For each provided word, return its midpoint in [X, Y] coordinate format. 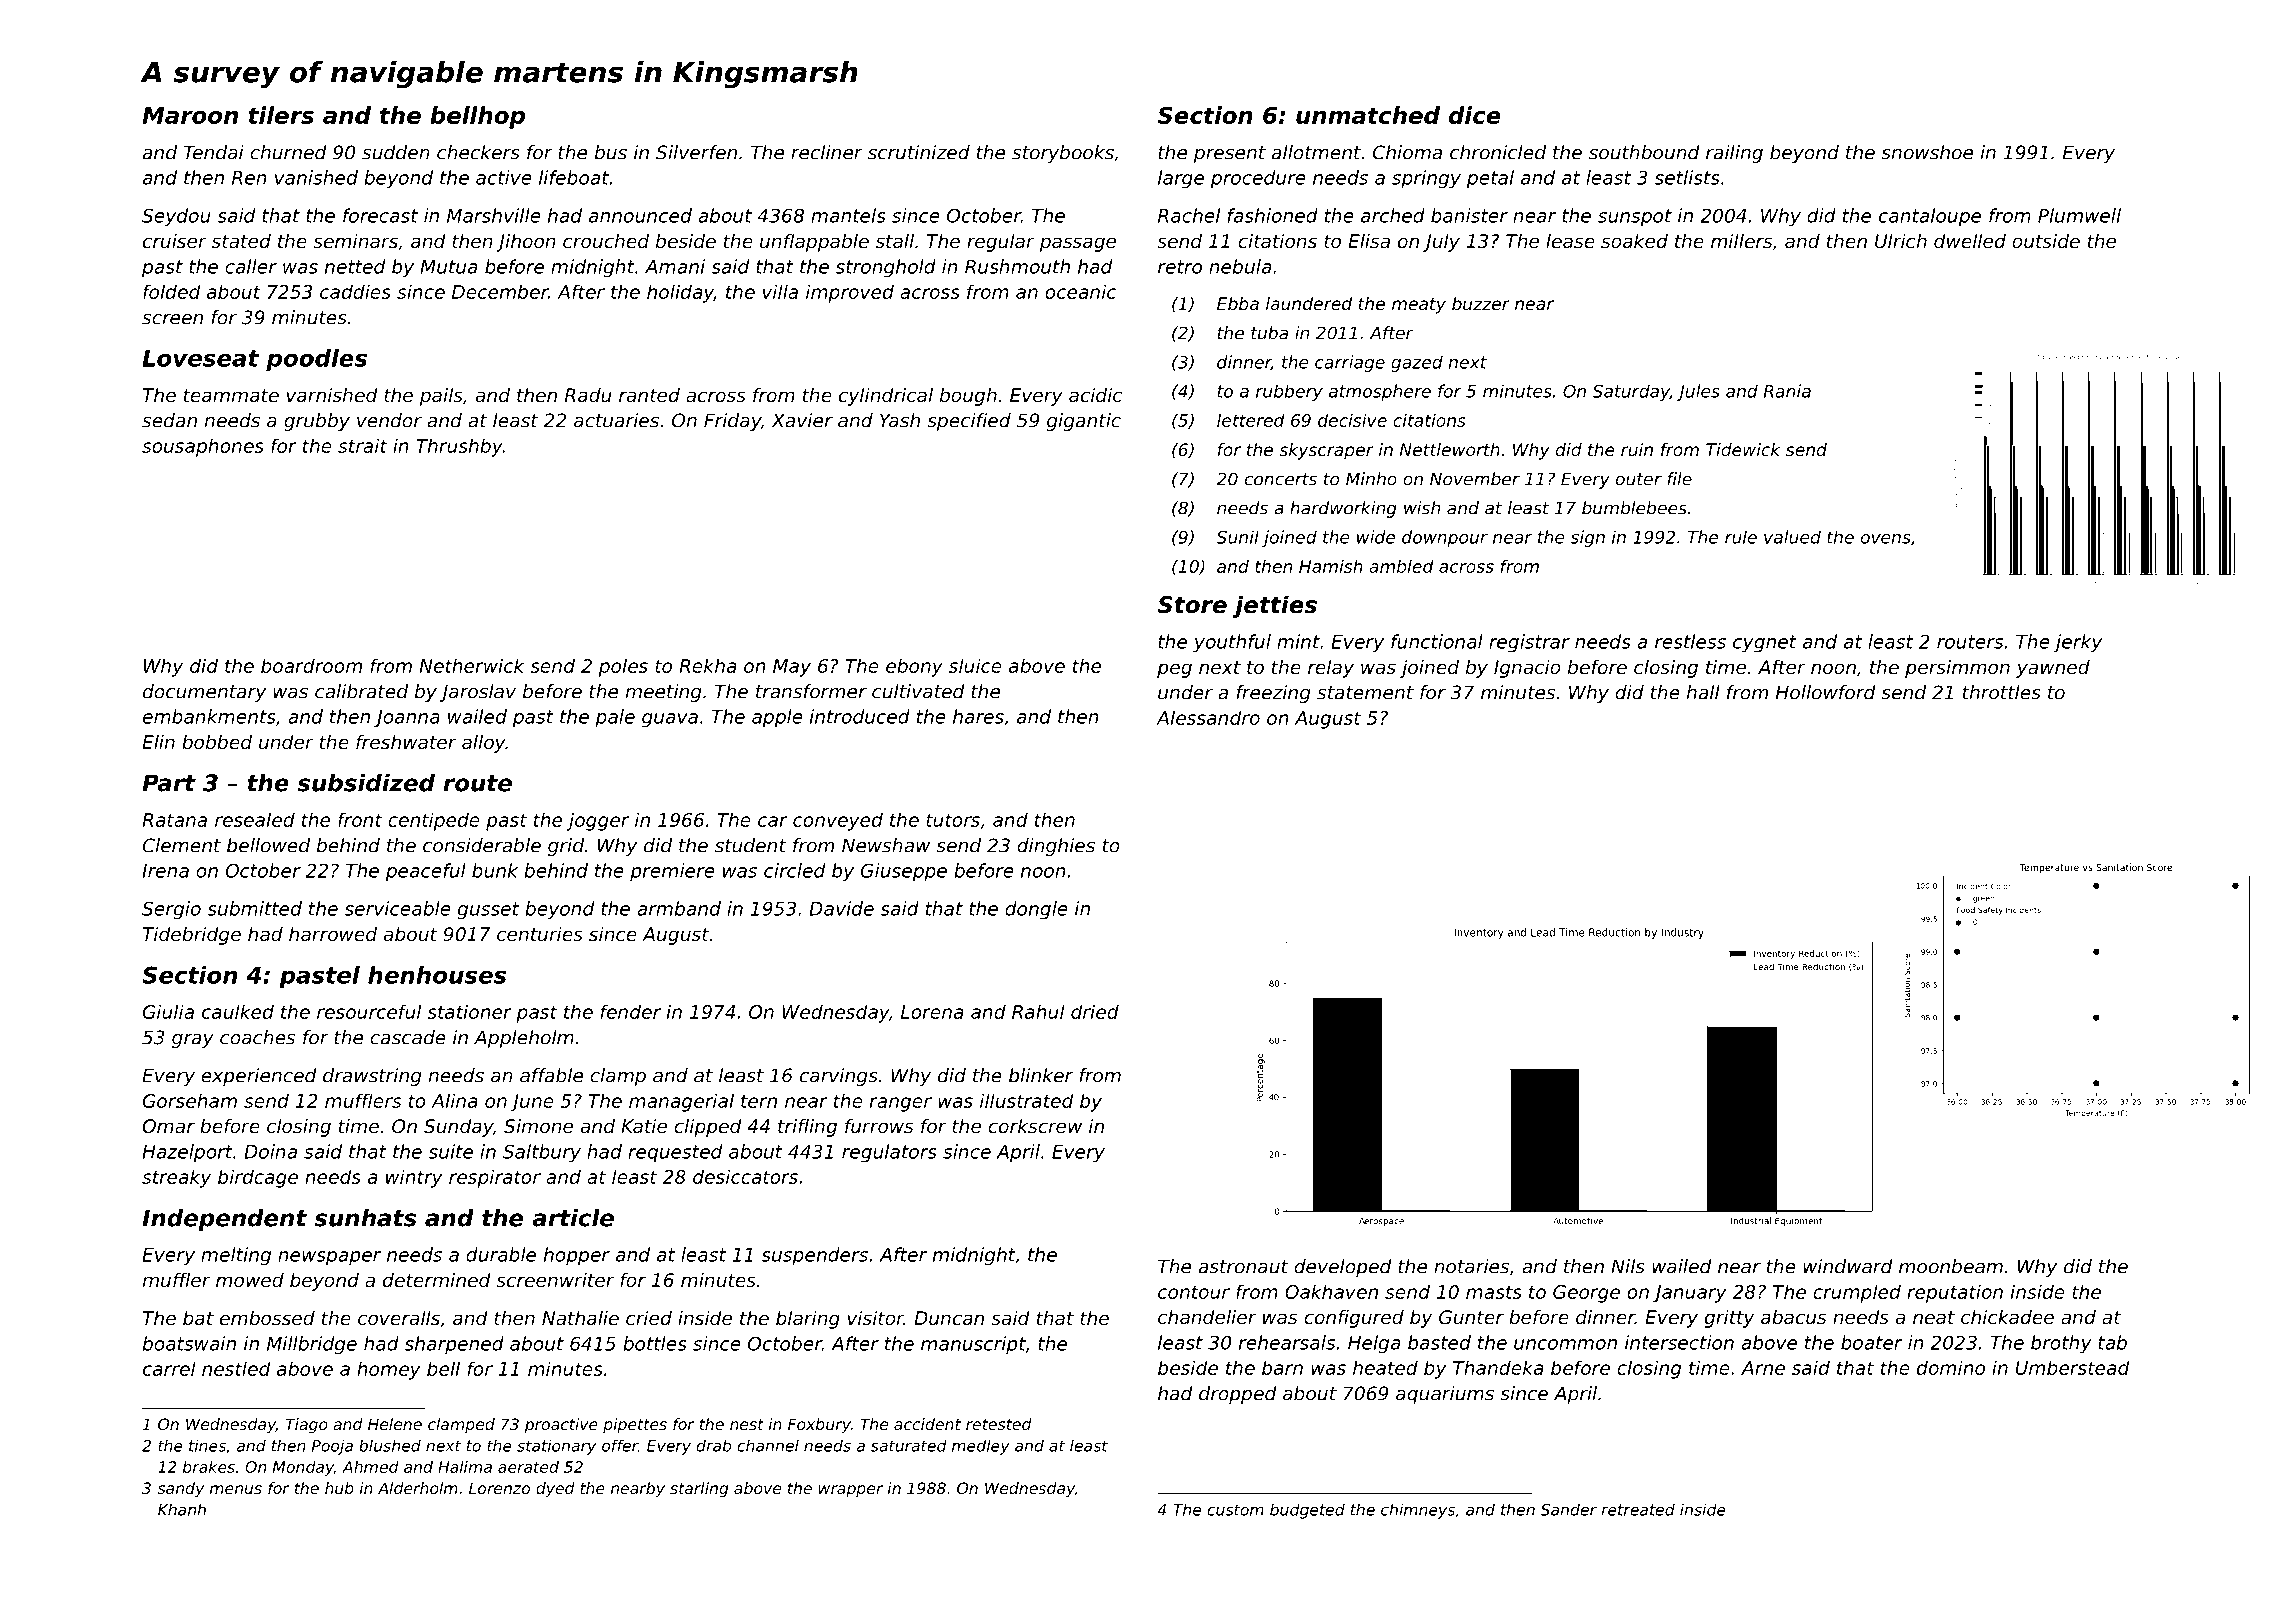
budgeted [1307, 1511]
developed [1343, 1268]
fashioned [1272, 215]
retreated [1638, 1509]
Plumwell [2079, 215]
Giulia [168, 1011]
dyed [555, 1490]
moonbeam [1951, 1266]
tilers [281, 115]
